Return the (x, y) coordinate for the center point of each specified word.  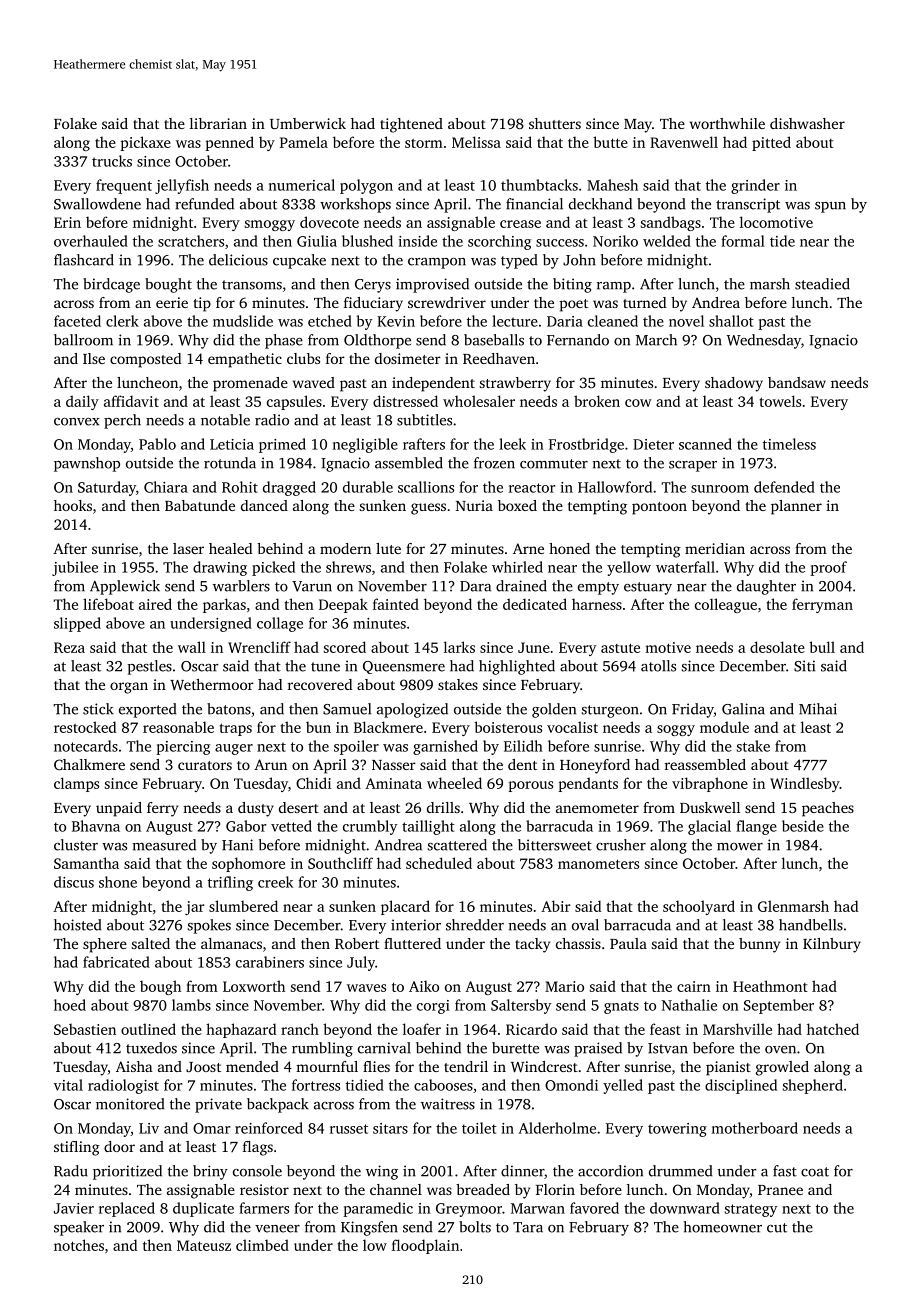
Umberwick (308, 123)
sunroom (720, 489)
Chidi (313, 783)
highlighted (517, 667)
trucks (112, 161)
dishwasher (807, 123)
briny (210, 1172)
